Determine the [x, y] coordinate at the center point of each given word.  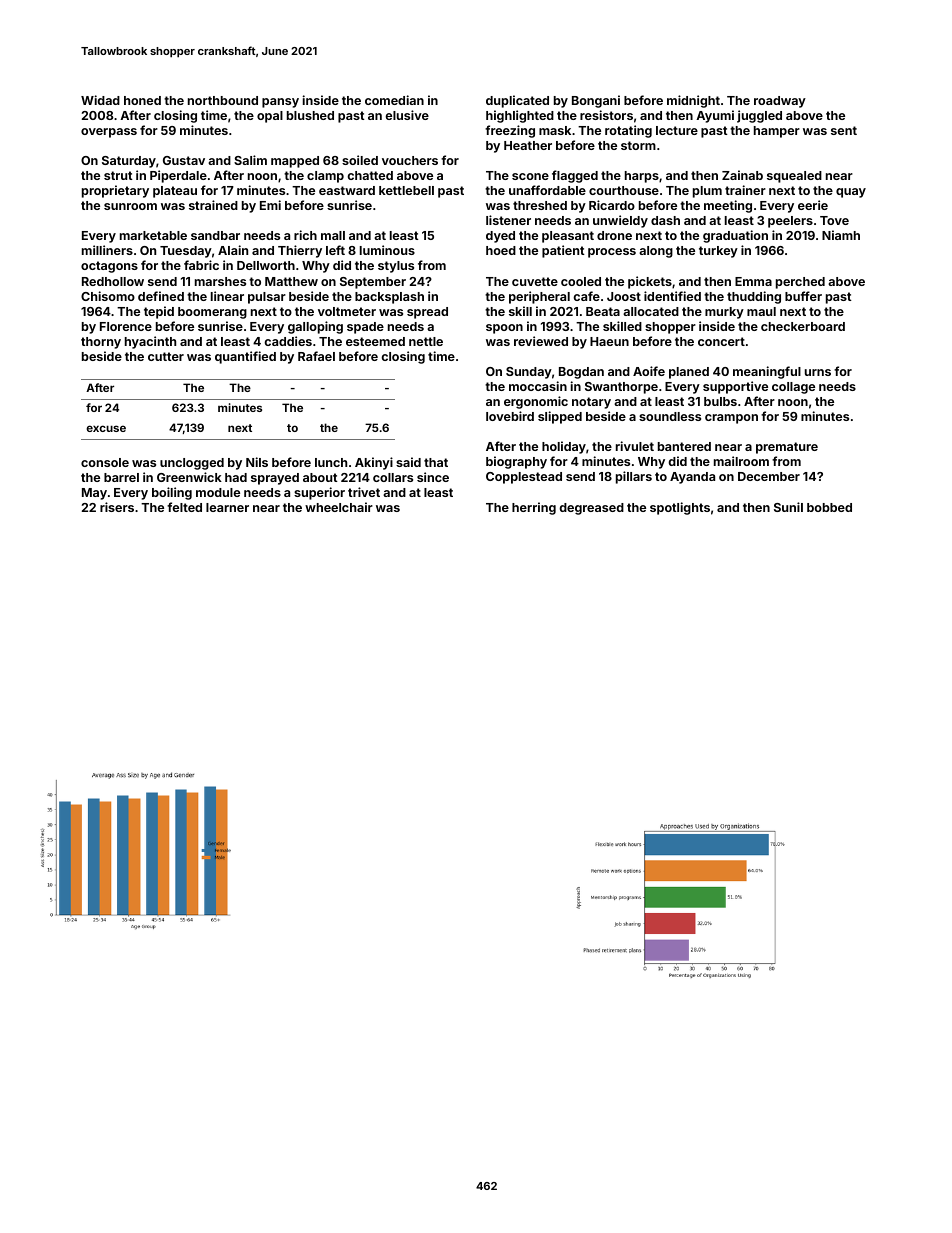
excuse [106, 428]
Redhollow [113, 281]
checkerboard [803, 326]
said [408, 462]
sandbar [215, 235]
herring [534, 508]
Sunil [788, 507]
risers [117, 507]
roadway [780, 102]
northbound [223, 100]
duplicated [517, 101]
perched [800, 283]
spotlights [680, 508]
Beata [603, 311]
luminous [387, 250]
